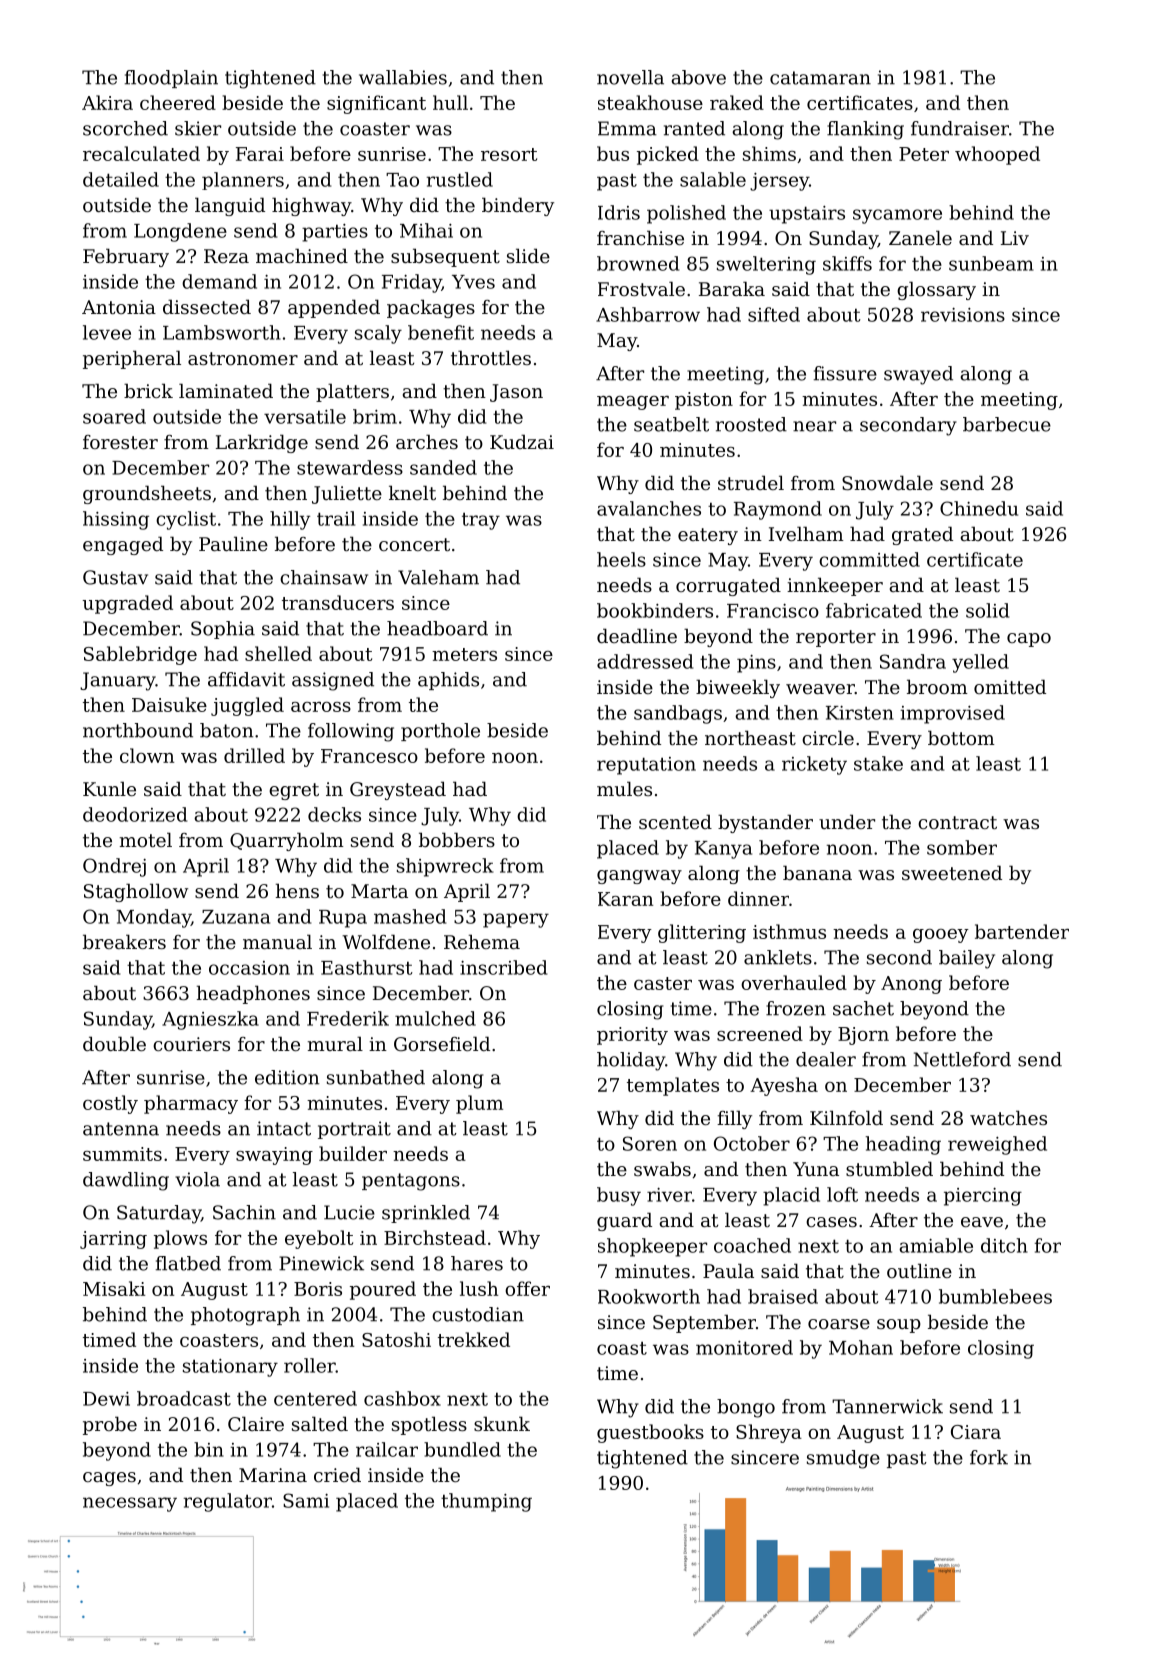 This image has width=1152, height=1668. I want to click on Snowdale, so click(887, 482).
